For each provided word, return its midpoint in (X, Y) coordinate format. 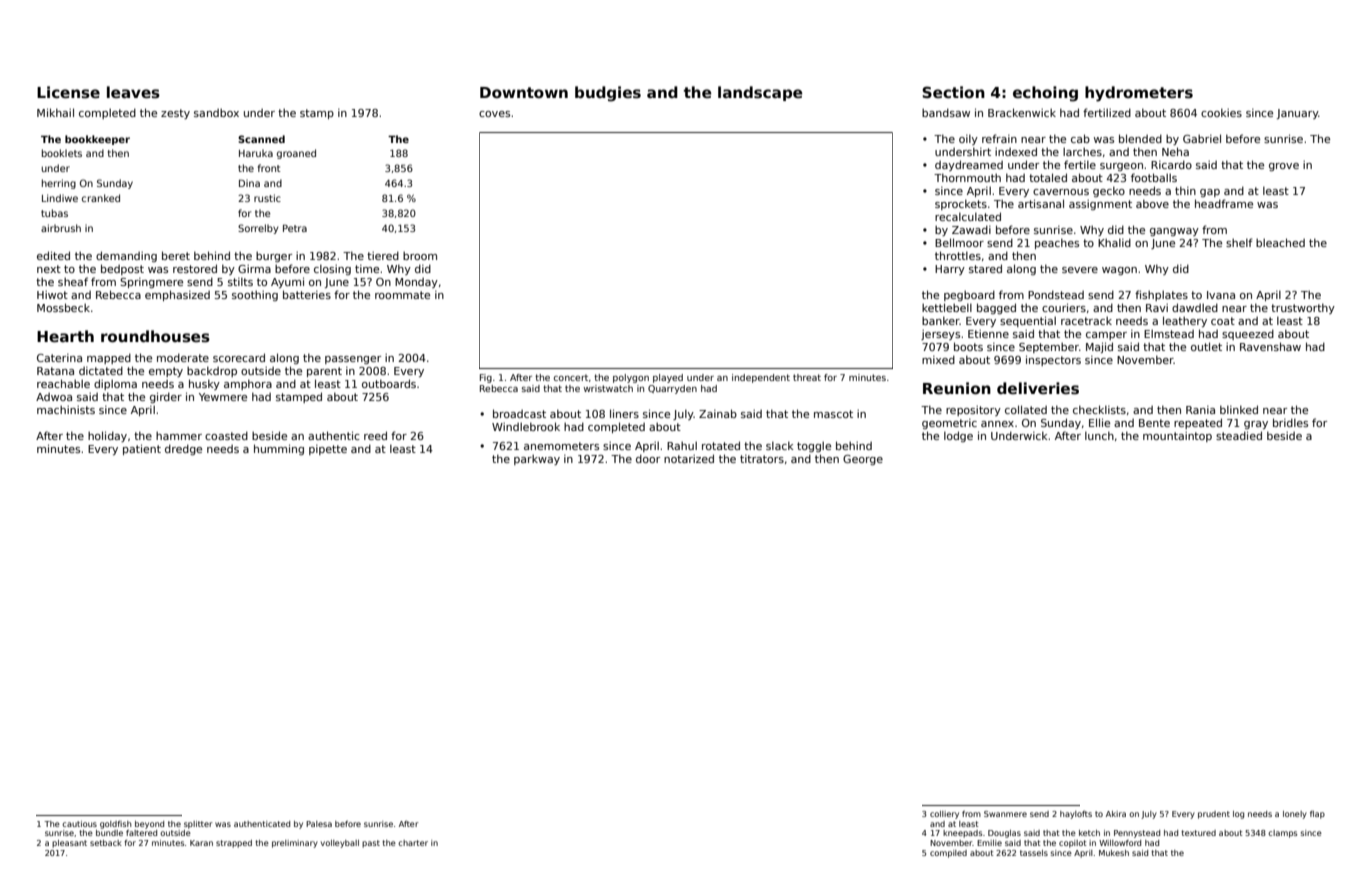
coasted (226, 435)
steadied (1239, 435)
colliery (944, 815)
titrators (762, 458)
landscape (760, 93)
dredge (183, 449)
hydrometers (1139, 94)
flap (1317, 815)
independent (761, 378)
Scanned (261, 139)
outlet (1206, 346)
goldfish (116, 824)
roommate (402, 295)
